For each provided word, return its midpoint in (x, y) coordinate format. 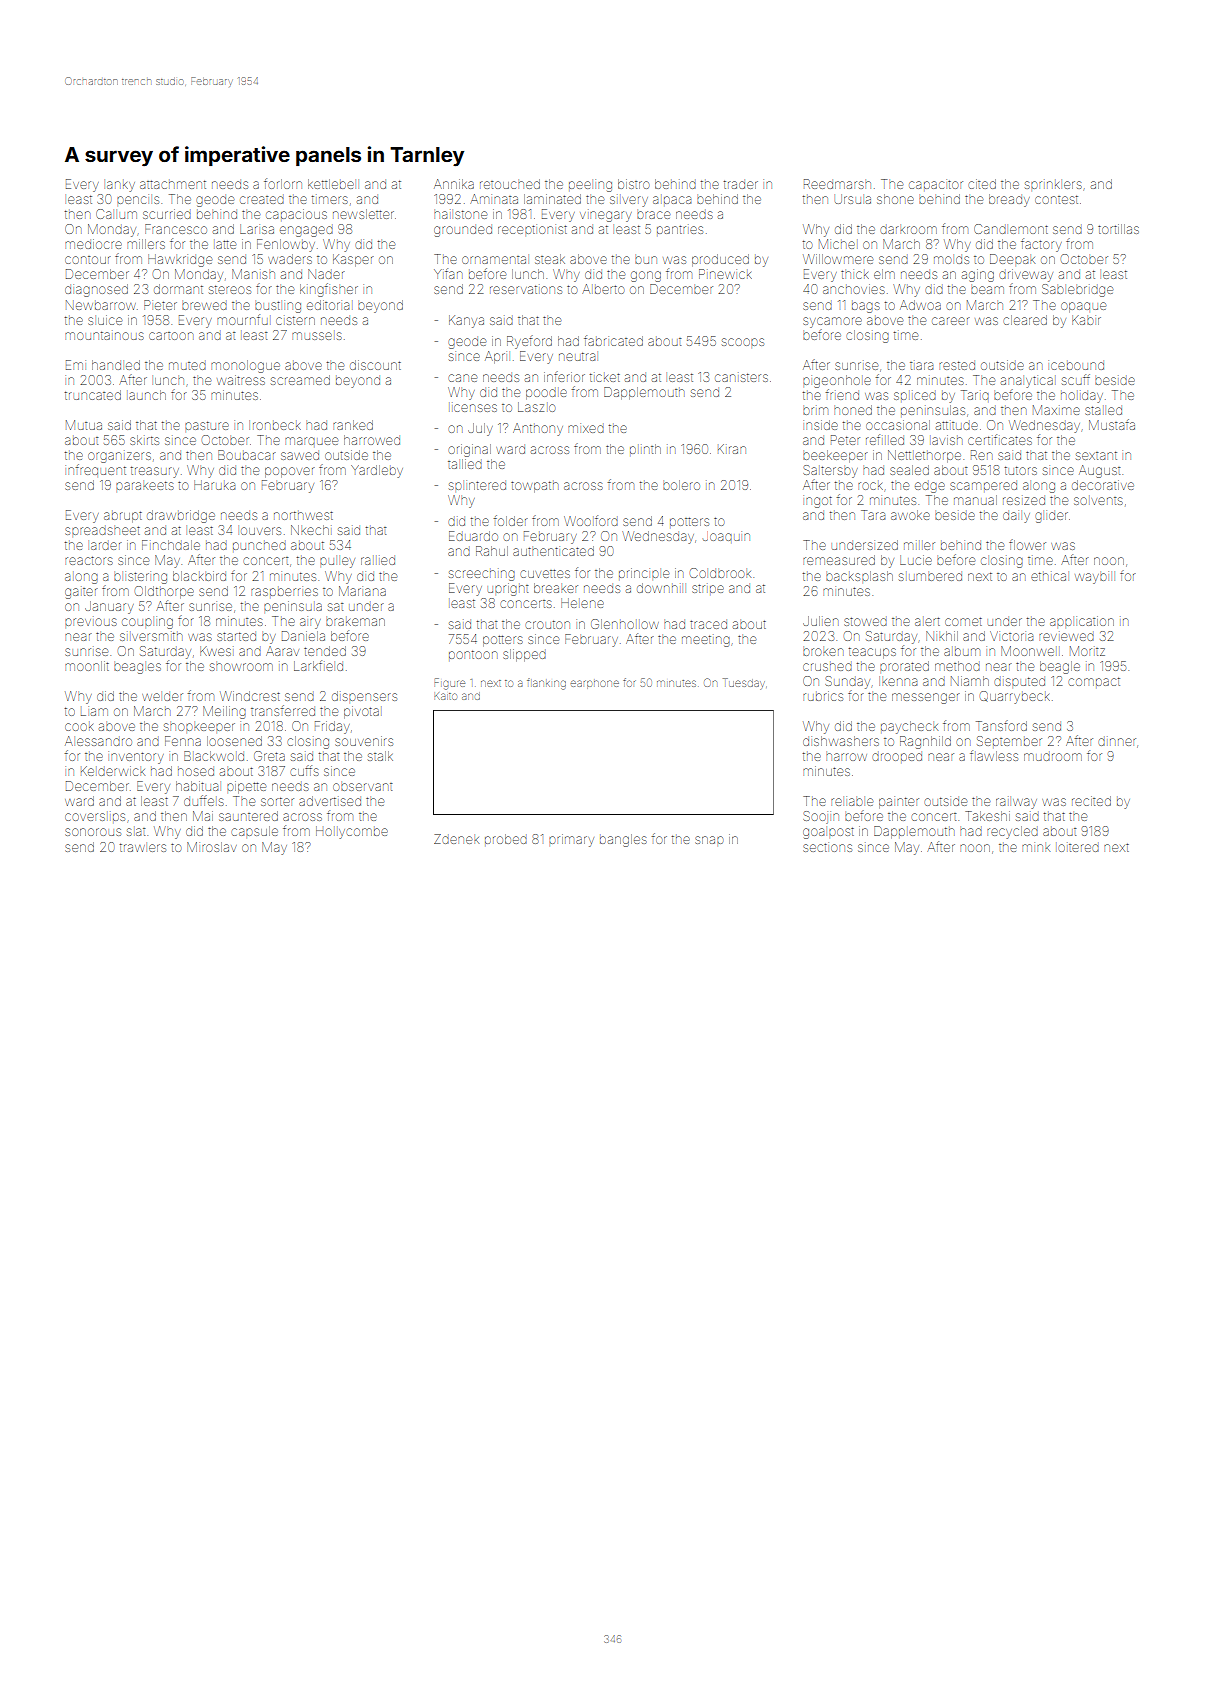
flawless (994, 755)
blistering (140, 578)
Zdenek (456, 839)
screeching (482, 575)
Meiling (224, 712)
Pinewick (725, 274)
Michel (837, 244)
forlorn (283, 183)
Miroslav (212, 847)
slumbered (930, 577)
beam (987, 290)
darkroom (908, 230)
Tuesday (744, 683)
